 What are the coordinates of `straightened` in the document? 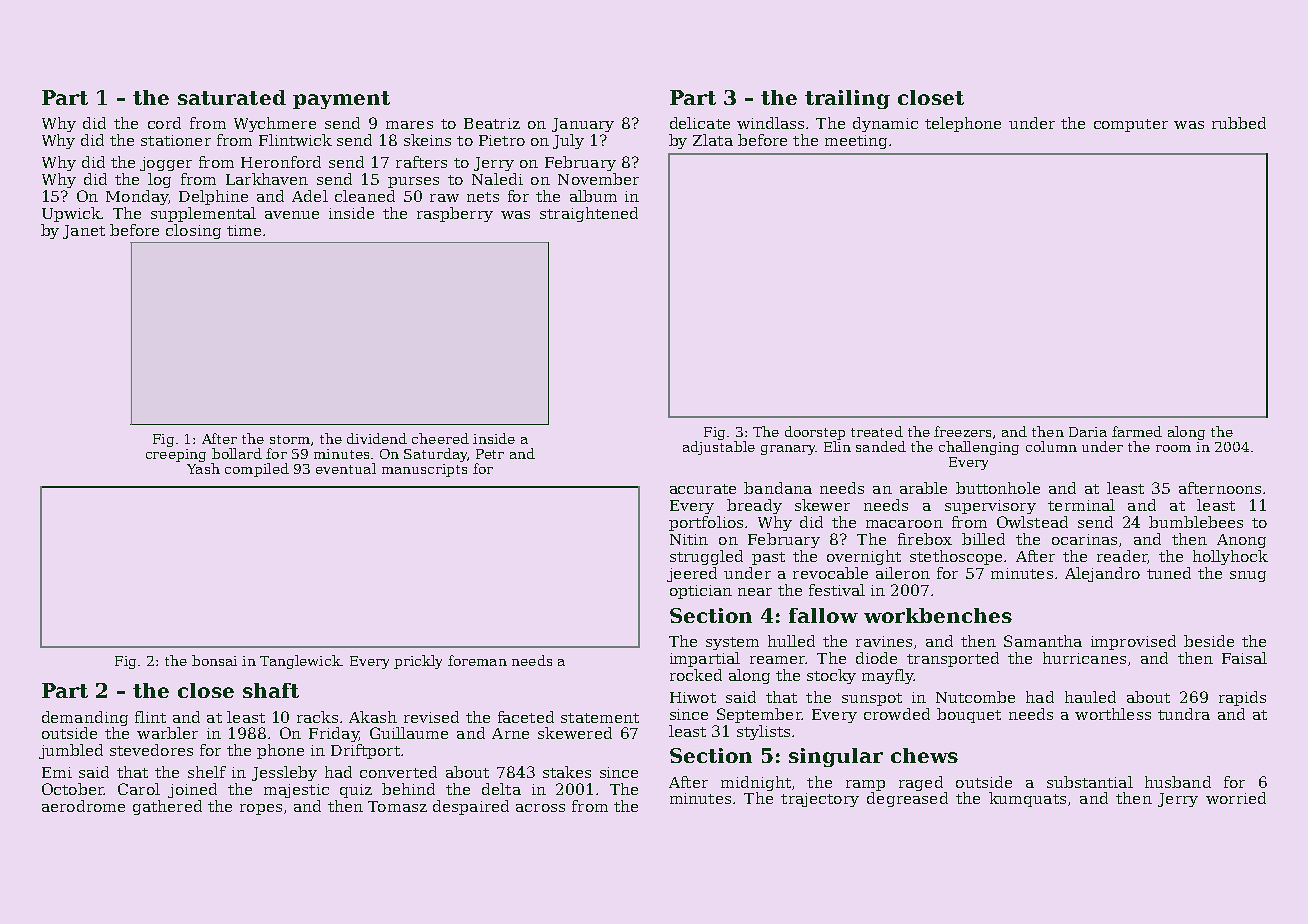 It's located at (589, 214).
